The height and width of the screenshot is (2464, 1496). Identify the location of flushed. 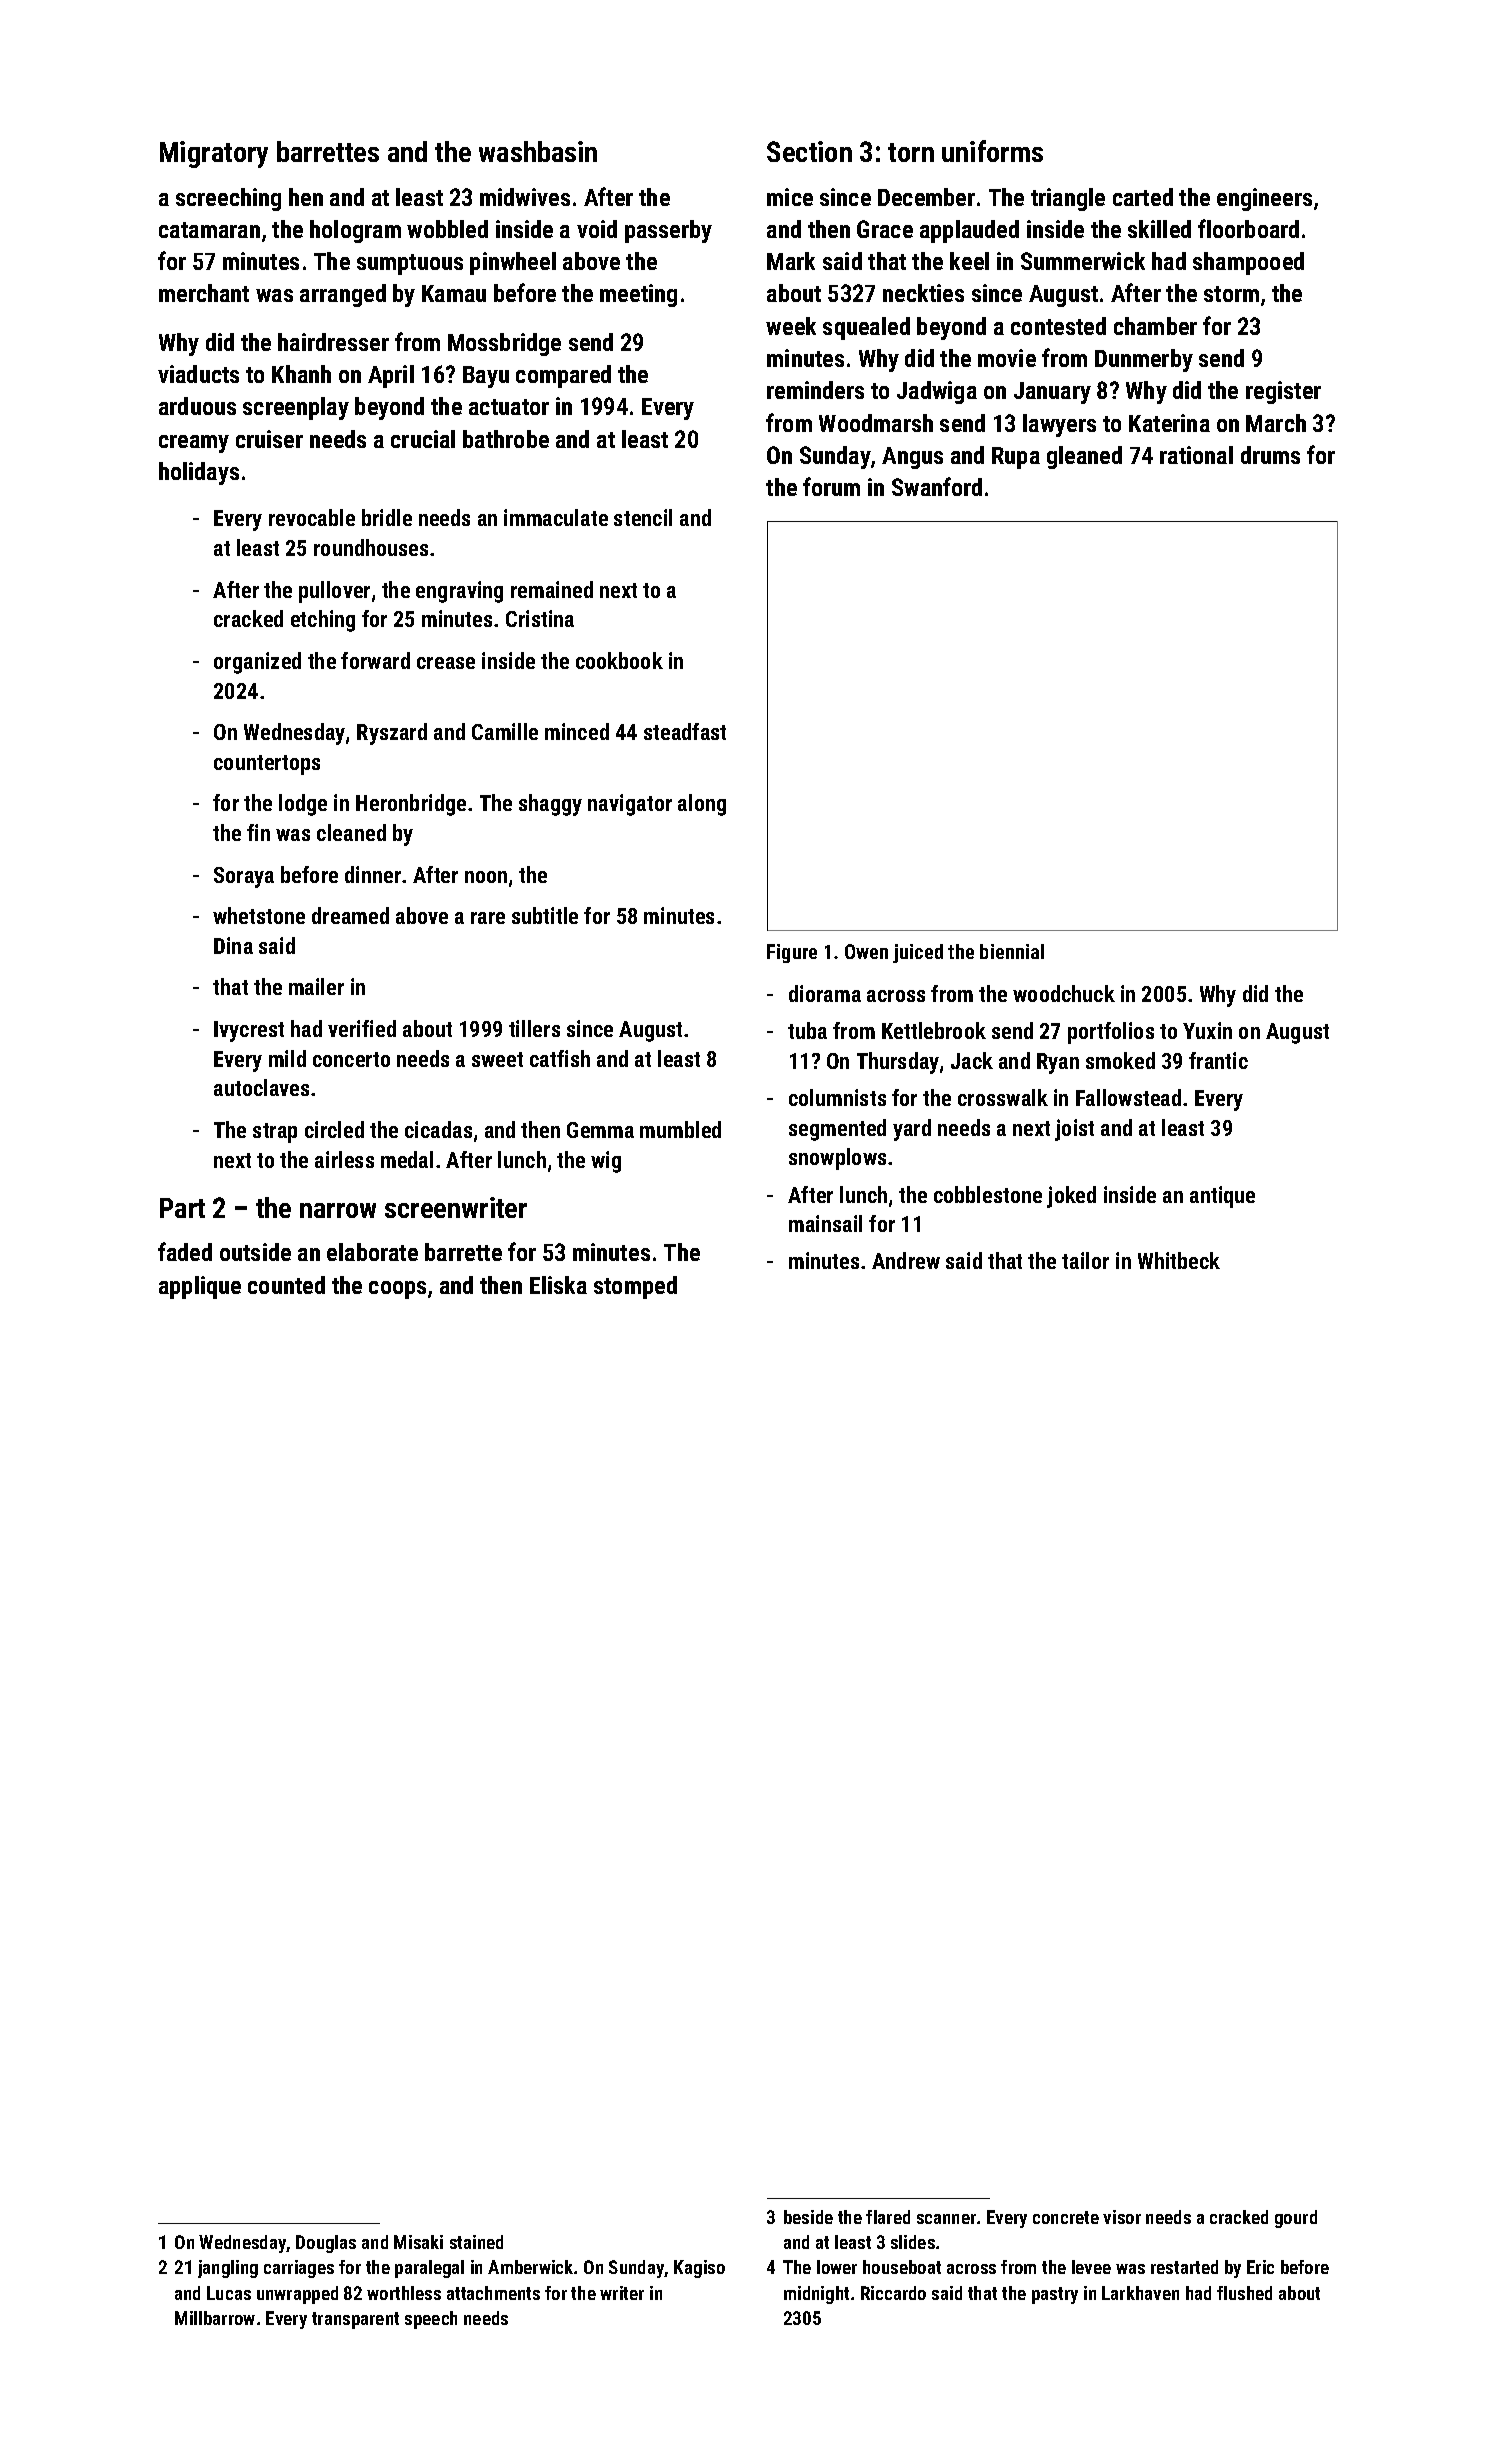
(1244, 2293).
